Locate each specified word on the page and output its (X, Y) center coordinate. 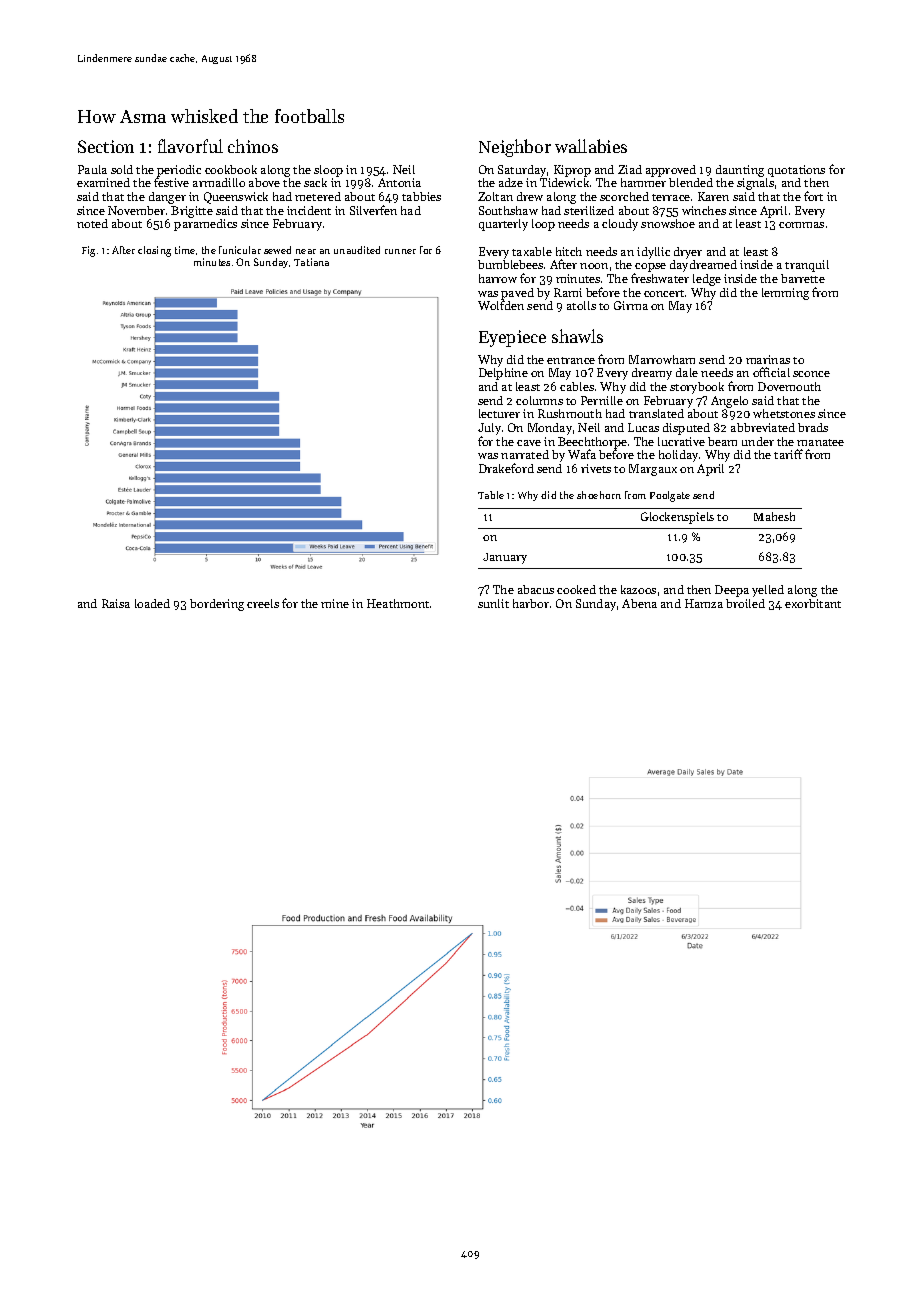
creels (263, 603)
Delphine (503, 374)
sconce (811, 374)
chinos (253, 146)
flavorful (190, 146)
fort (813, 196)
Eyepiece (512, 338)
